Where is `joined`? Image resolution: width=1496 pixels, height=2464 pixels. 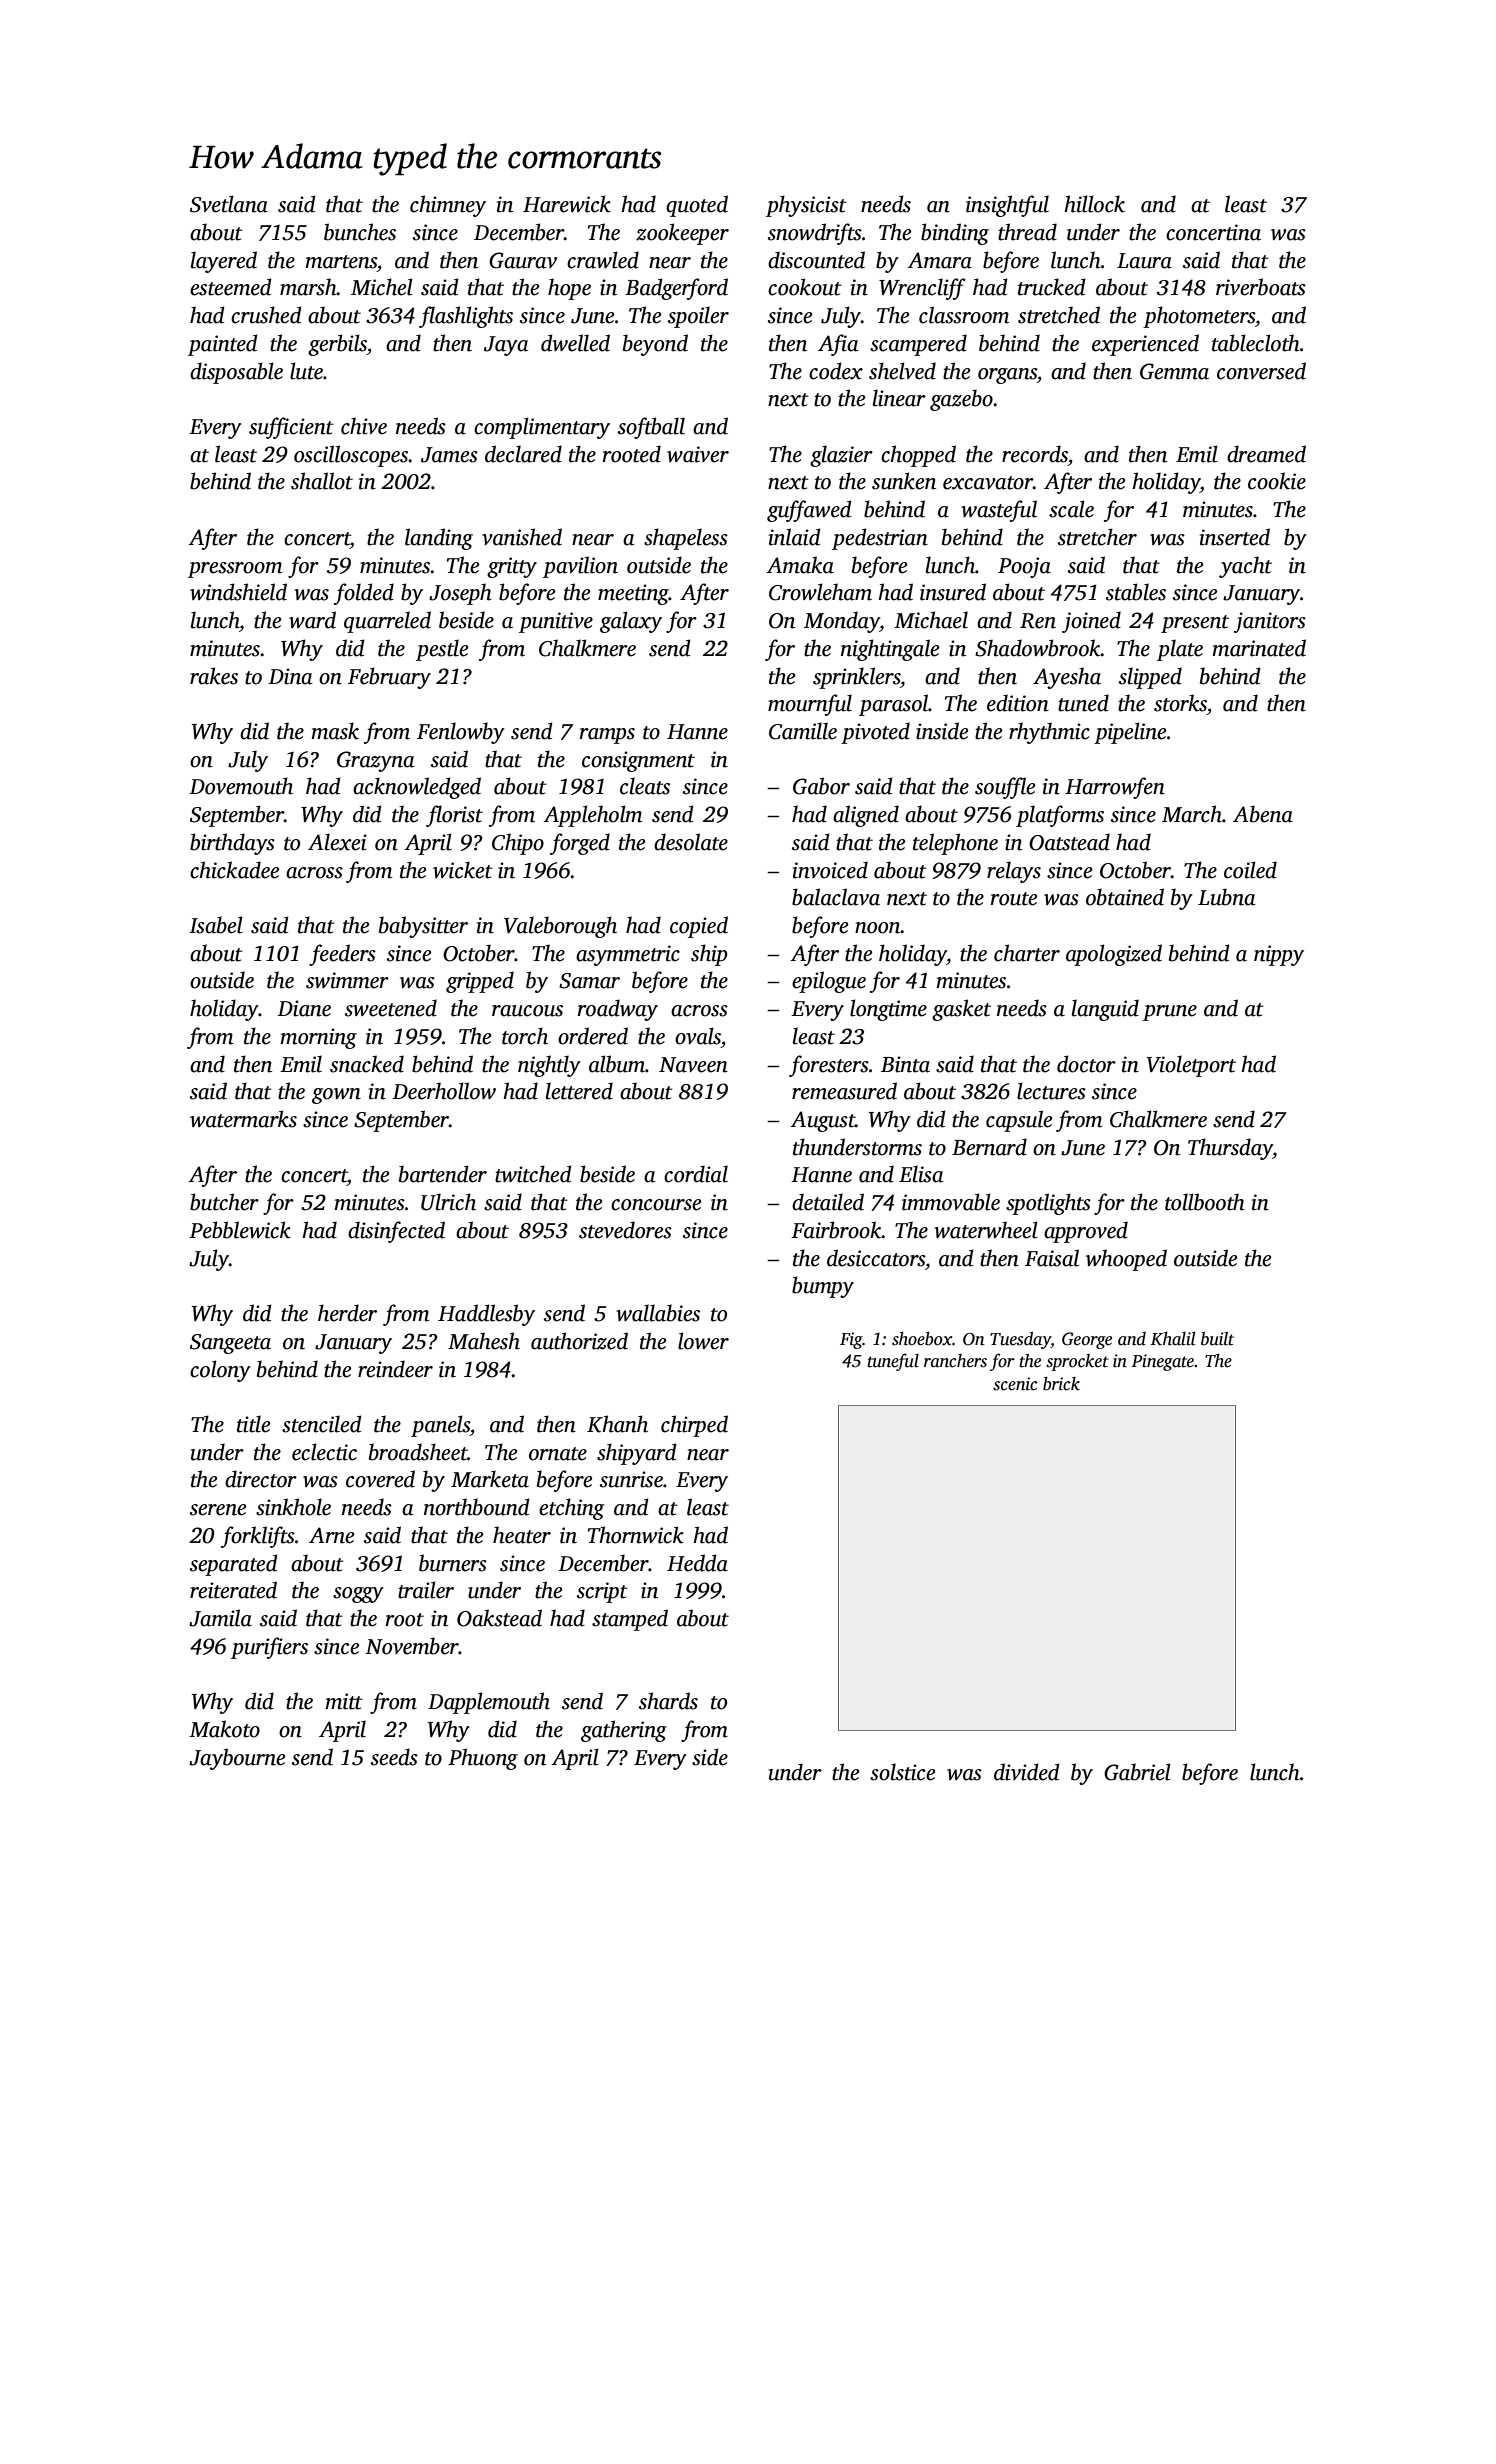 joined is located at coordinates (1091, 622).
